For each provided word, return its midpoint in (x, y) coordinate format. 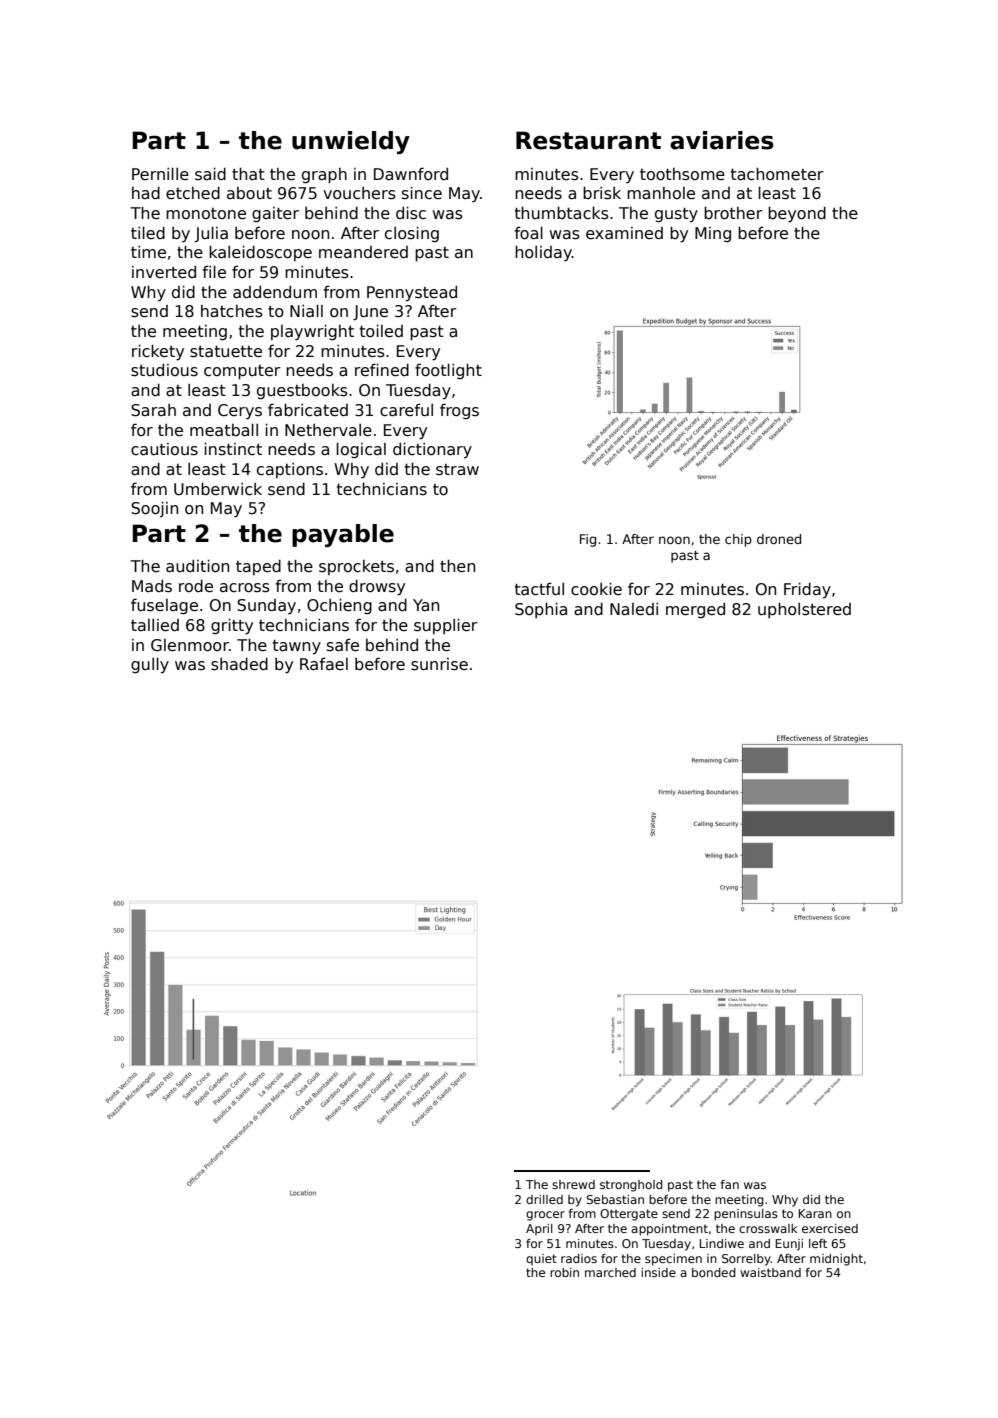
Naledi (634, 609)
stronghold (631, 1186)
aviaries (722, 140)
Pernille (160, 173)
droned (779, 539)
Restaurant (588, 140)
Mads (152, 586)
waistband (770, 1272)
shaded (239, 664)
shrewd (573, 1184)
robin (564, 1272)
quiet (541, 1260)
